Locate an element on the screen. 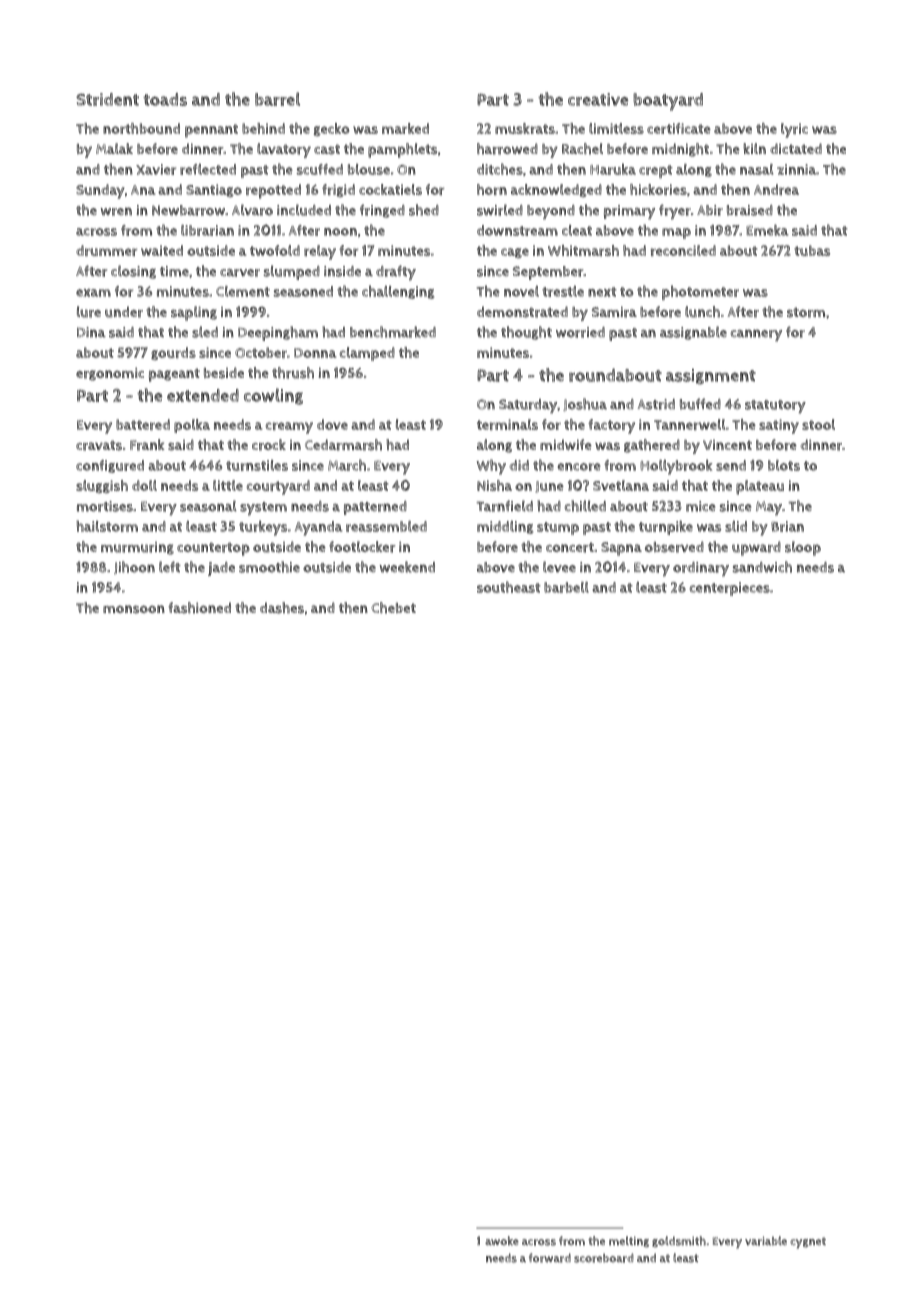  monsoon is located at coordinates (134, 609).
